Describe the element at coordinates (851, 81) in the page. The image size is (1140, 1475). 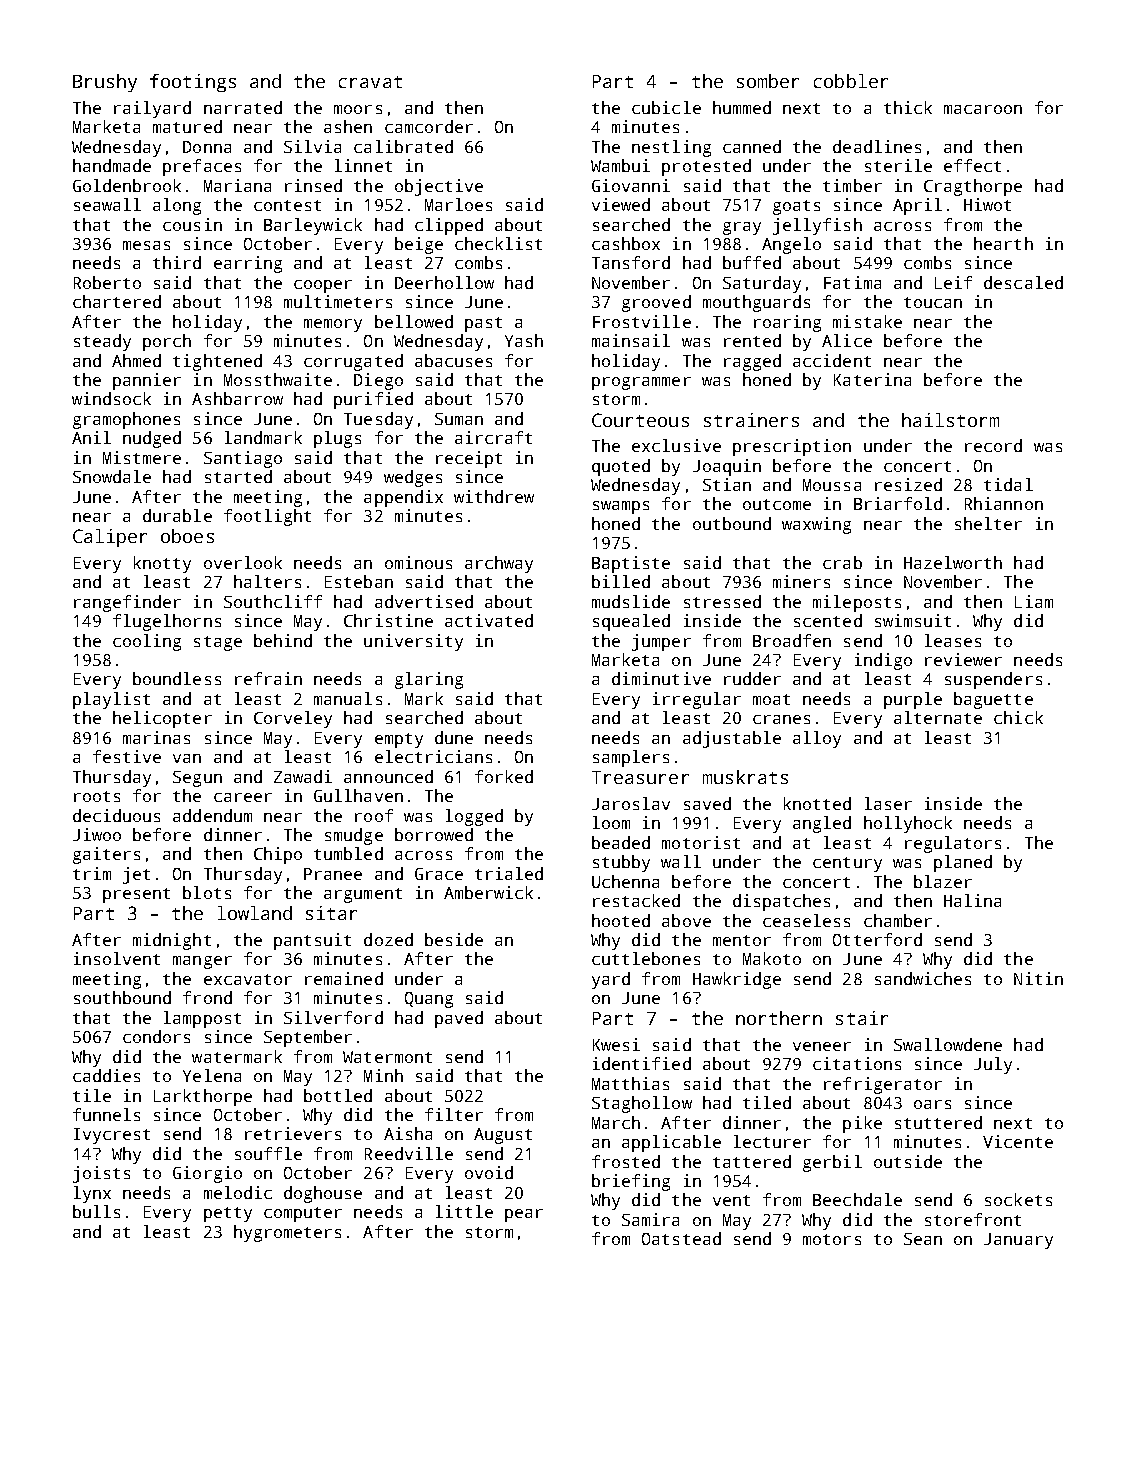
I see `cobbler` at that location.
